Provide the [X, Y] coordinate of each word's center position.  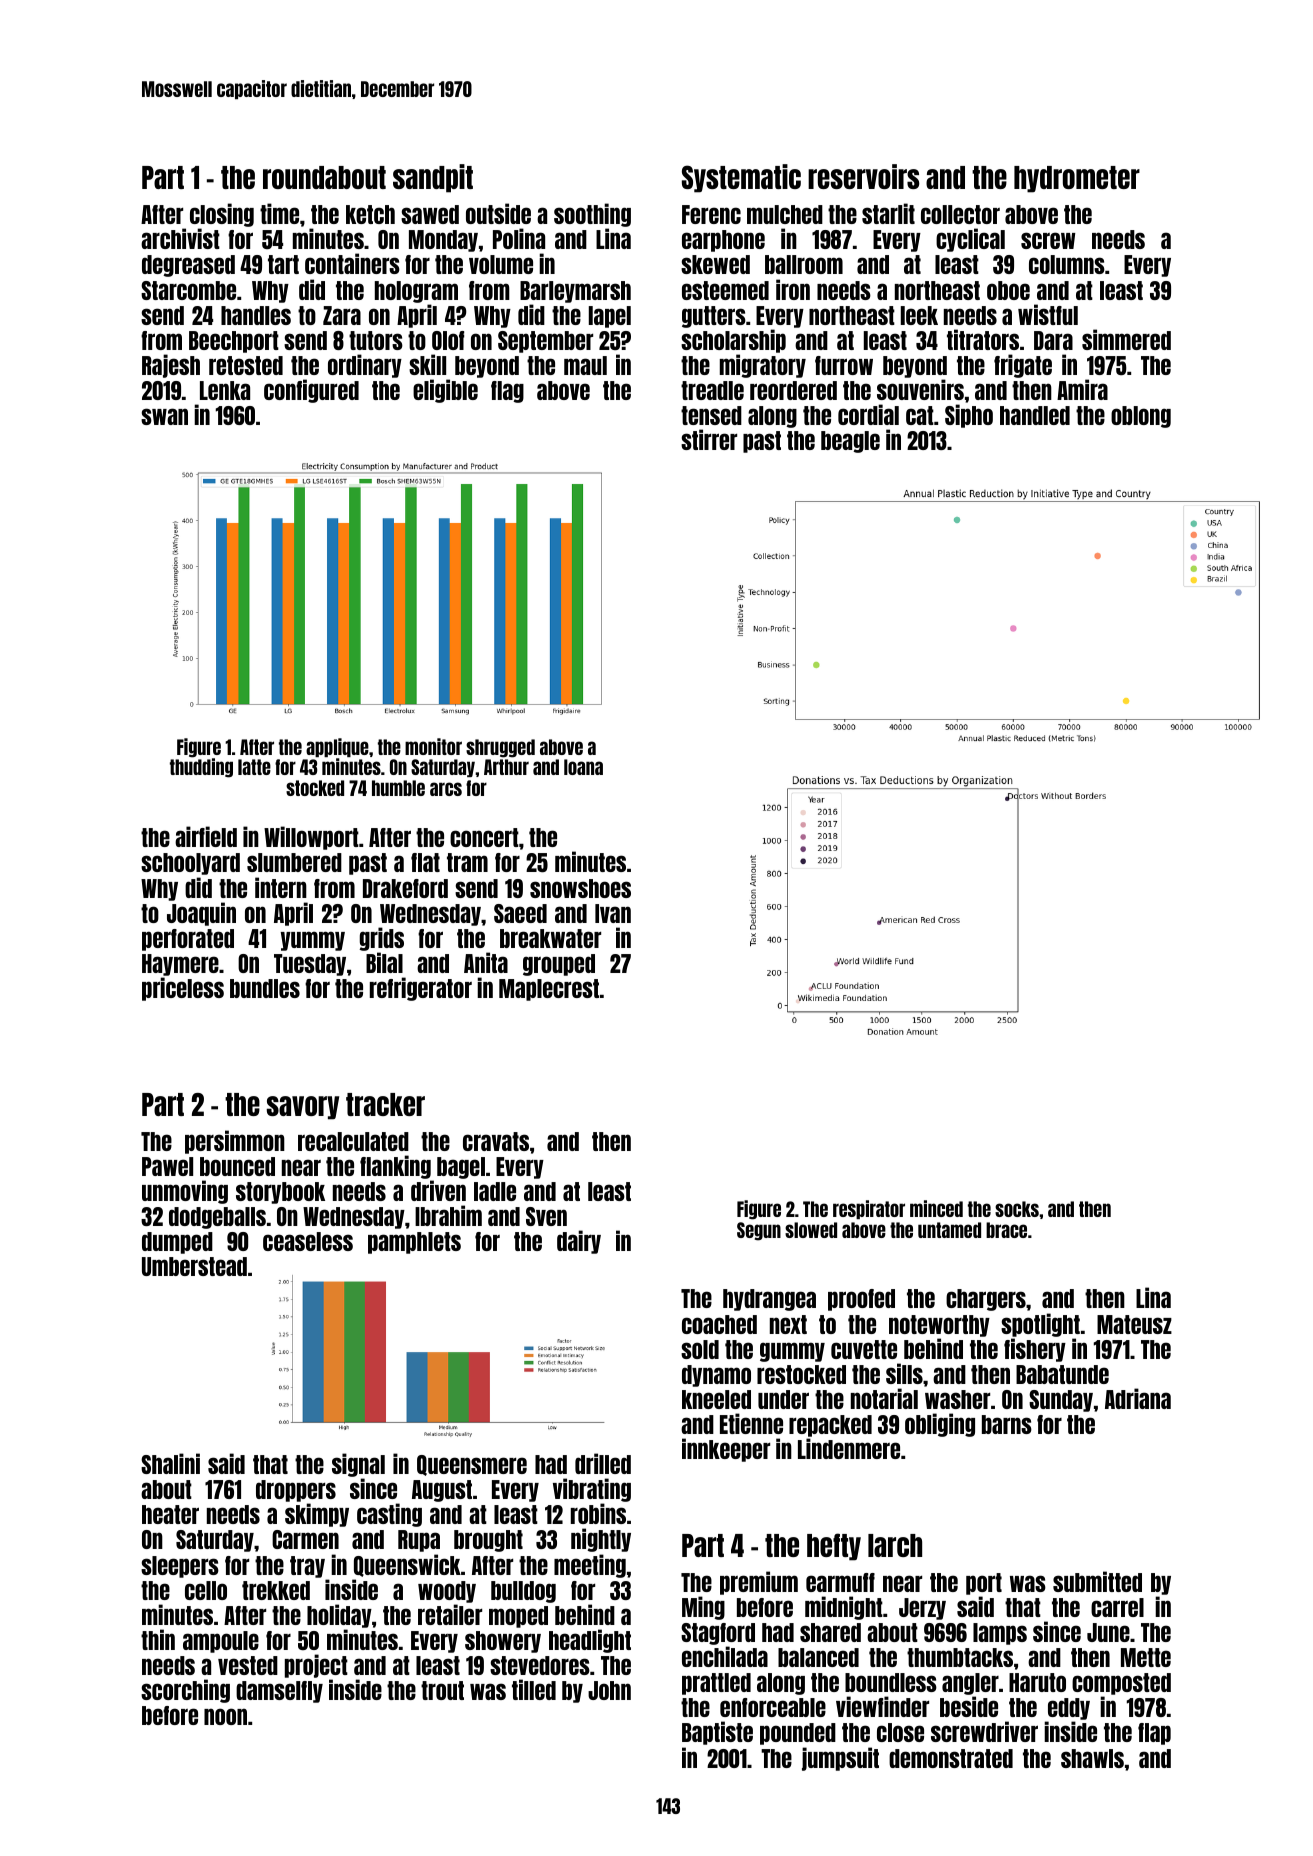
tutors [376, 340]
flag [507, 392]
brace [1006, 1230]
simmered [1126, 339]
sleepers [180, 1567]
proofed [861, 1300]
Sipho [969, 416]
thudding [201, 768]
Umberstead [194, 1266]
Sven [546, 1216]
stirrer [709, 439]
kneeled [716, 1399]
